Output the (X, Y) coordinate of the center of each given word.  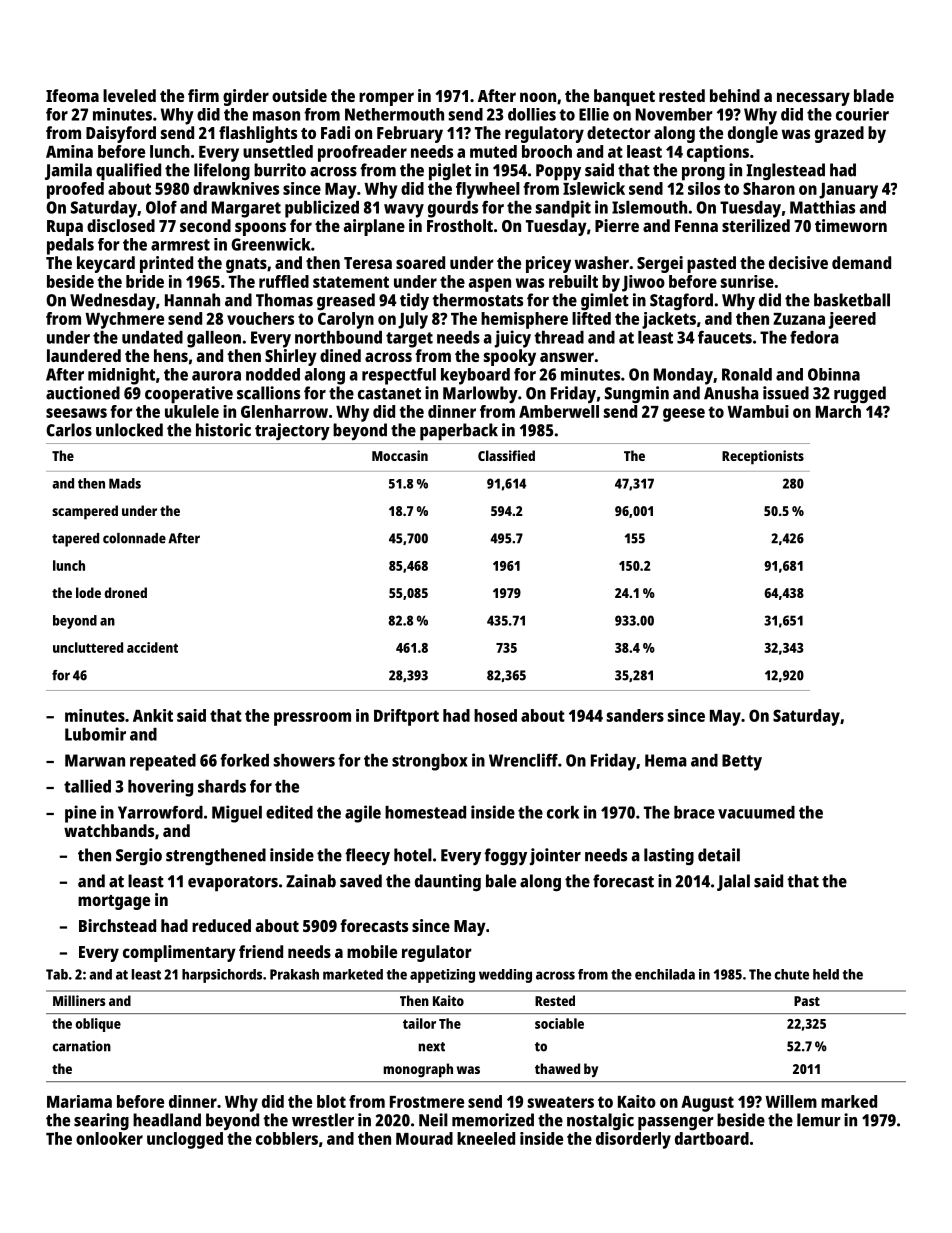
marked (849, 1101)
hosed (495, 715)
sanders (635, 715)
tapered (75, 540)
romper (386, 99)
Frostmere (427, 1102)
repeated (163, 762)
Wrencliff (523, 760)
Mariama (79, 1101)
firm (203, 95)
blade (874, 95)
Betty (742, 762)
